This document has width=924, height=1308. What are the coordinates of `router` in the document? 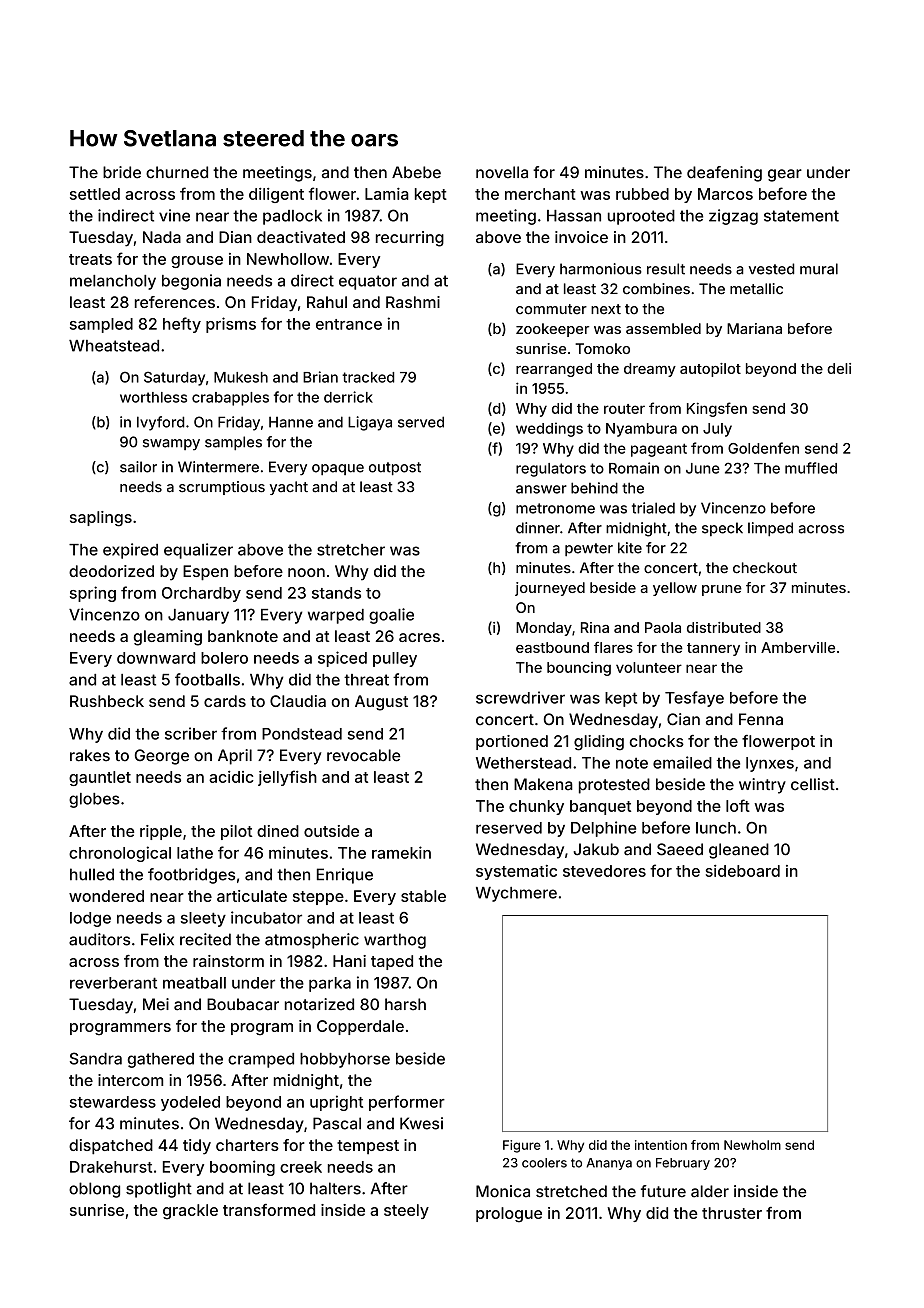 It's located at (624, 409).
